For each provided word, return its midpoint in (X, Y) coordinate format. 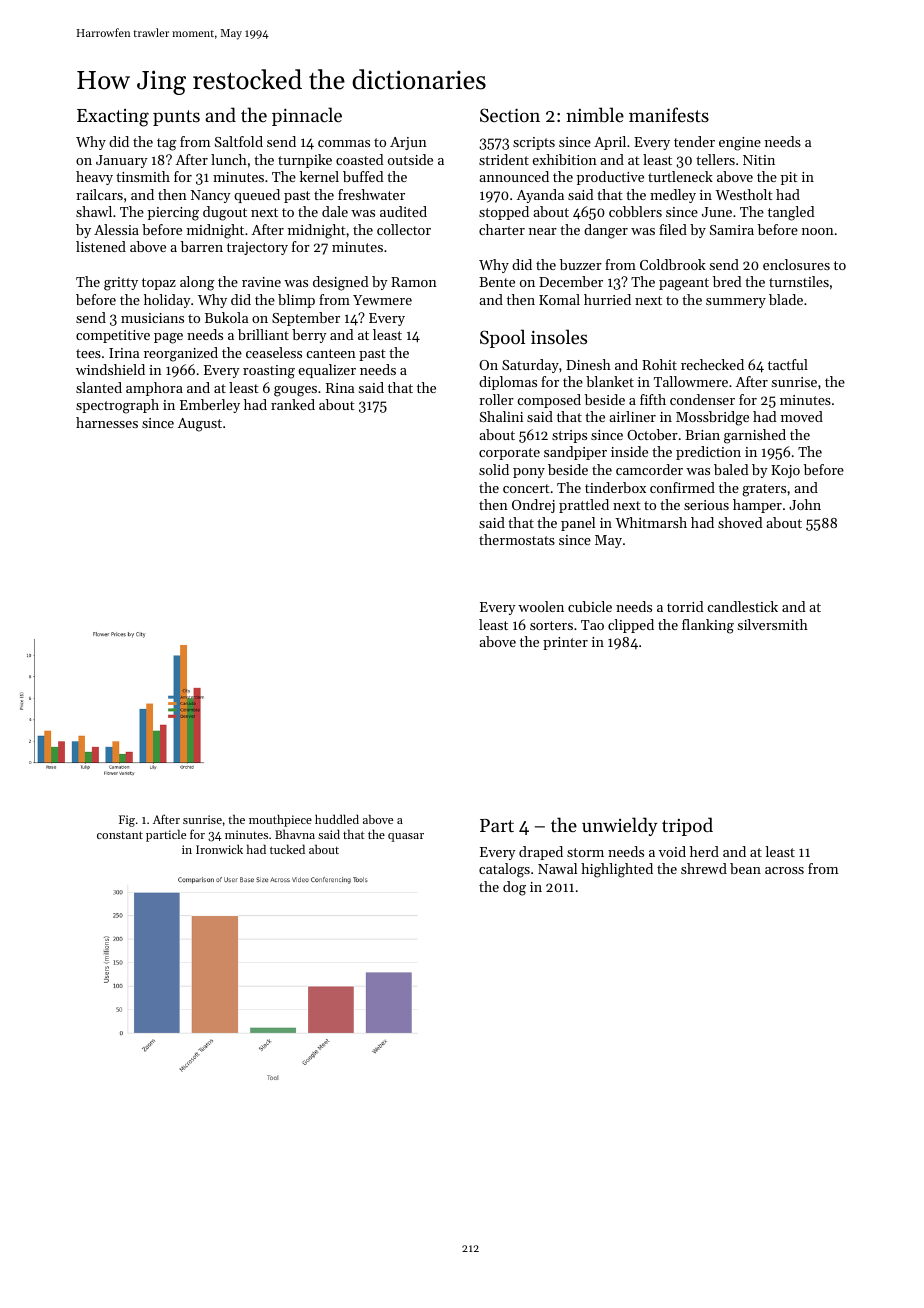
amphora (154, 389)
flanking (708, 626)
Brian (702, 435)
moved (802, 416)
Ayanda (540, 196)
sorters (551, 625)
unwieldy (620, 826)
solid (494, 469)
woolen (541, 606)
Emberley (210, 406)
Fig (127, 821)
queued (257, 196)
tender (694, 141)
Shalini (501, 416)
